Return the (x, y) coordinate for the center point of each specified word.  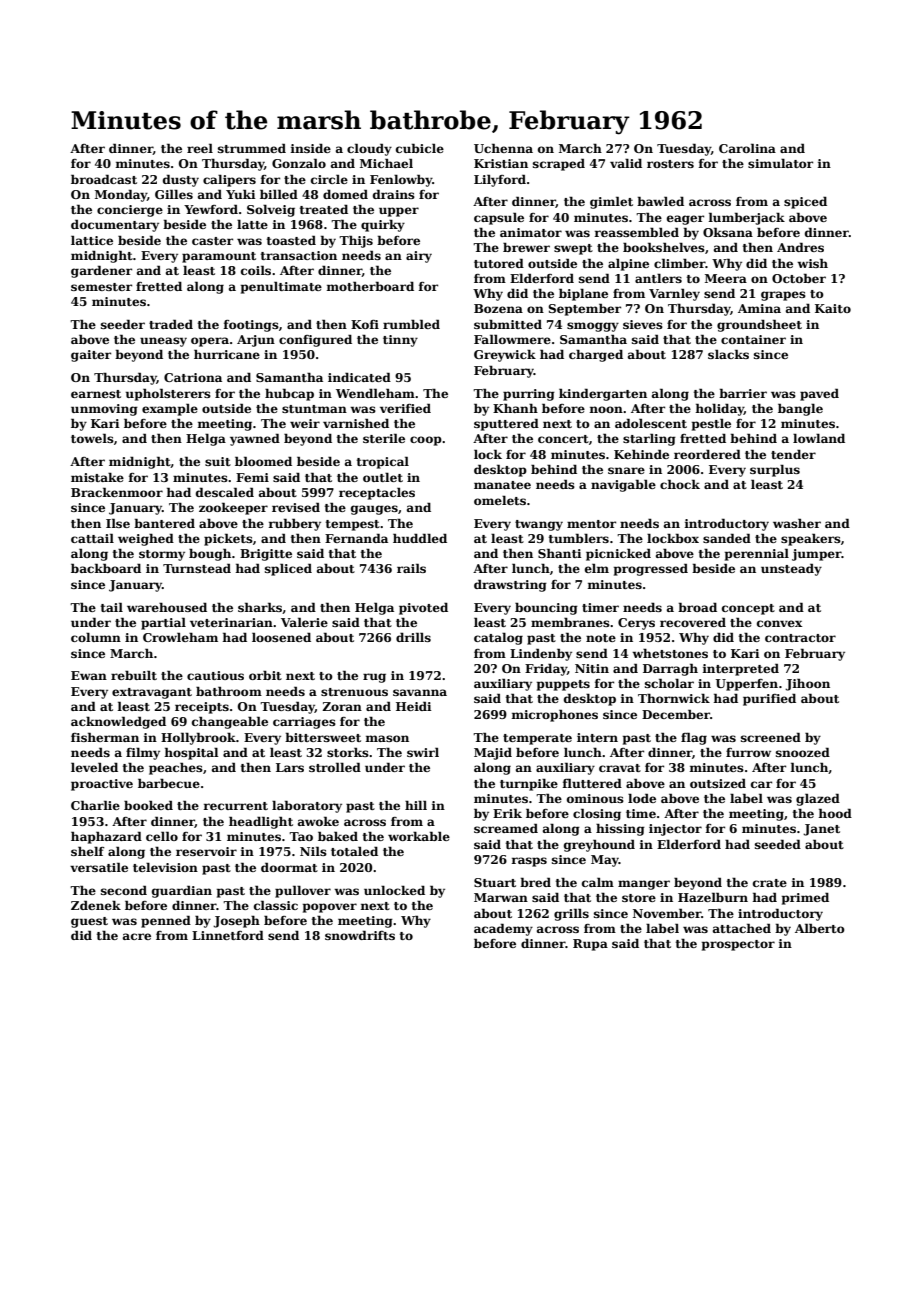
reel (200, 148)
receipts (202, 708)
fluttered (592, 783)
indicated (359, 377)
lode (642, 798)
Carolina (747, 148)
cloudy (369, 149)
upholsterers (168, 394)
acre (137, 936)
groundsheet (759, 325)
